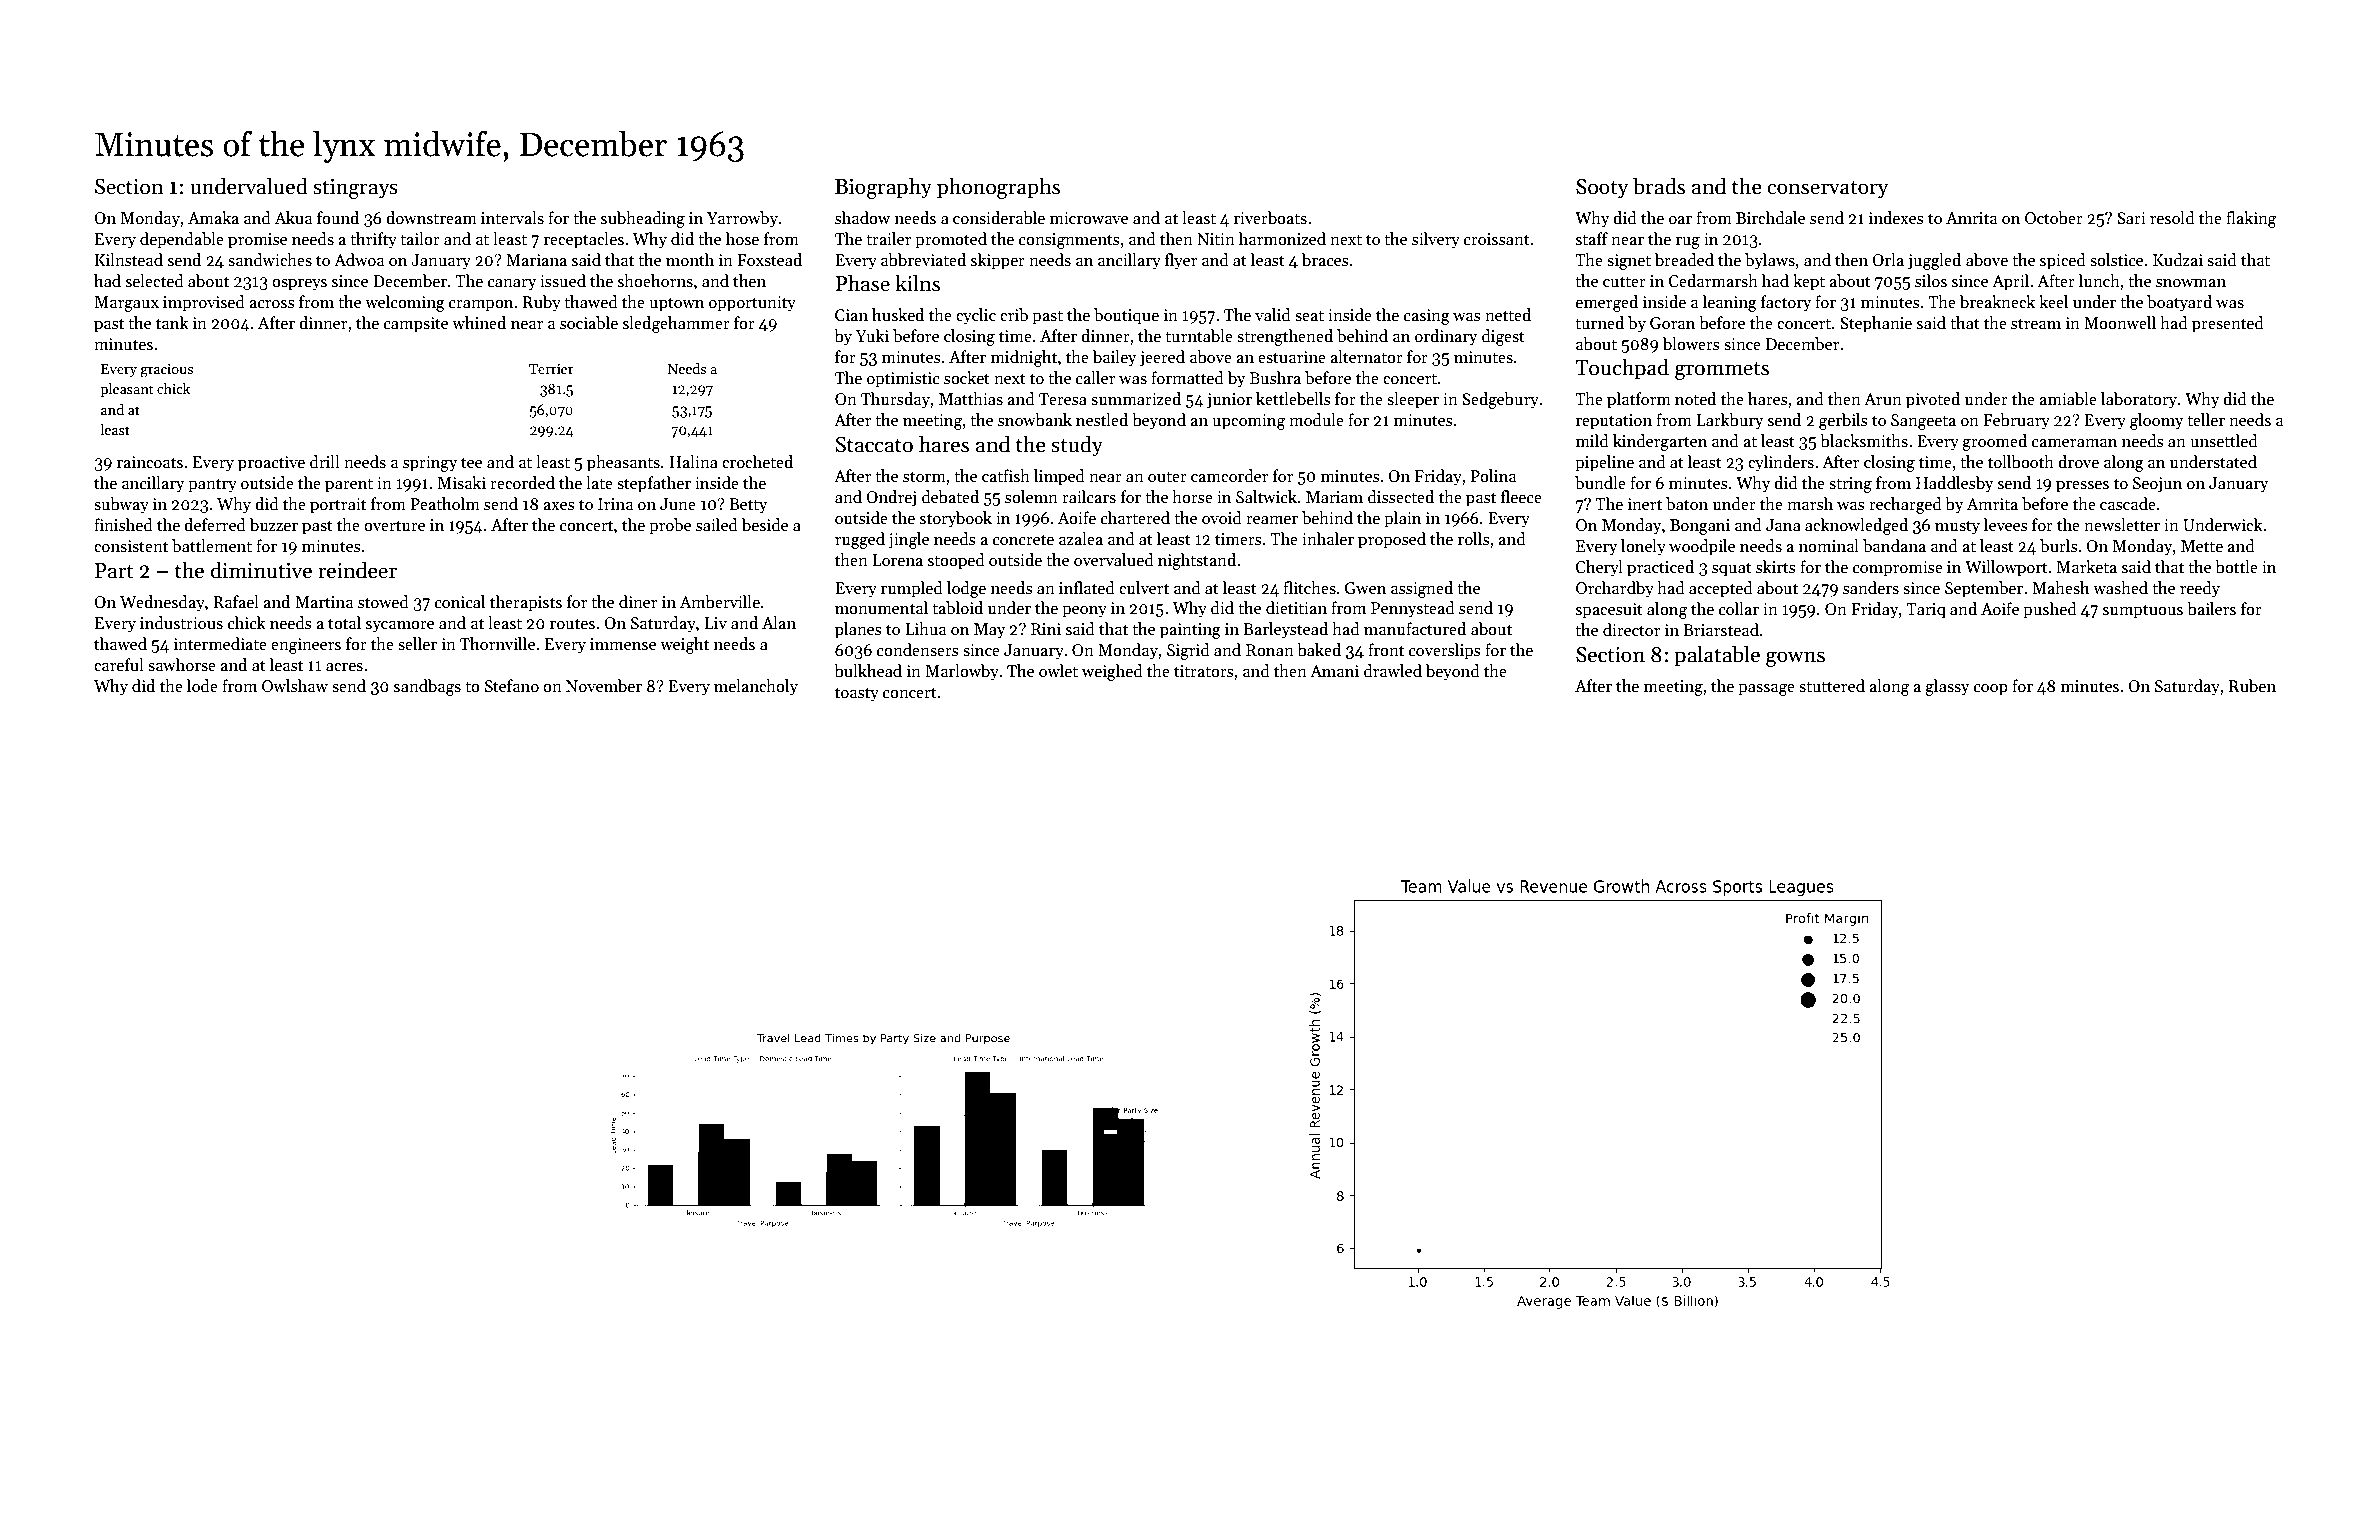 This image has width=2380, height=1540. Describe the element at coordinates (2224, 441) in the image. I see `unsettled` at that location.
